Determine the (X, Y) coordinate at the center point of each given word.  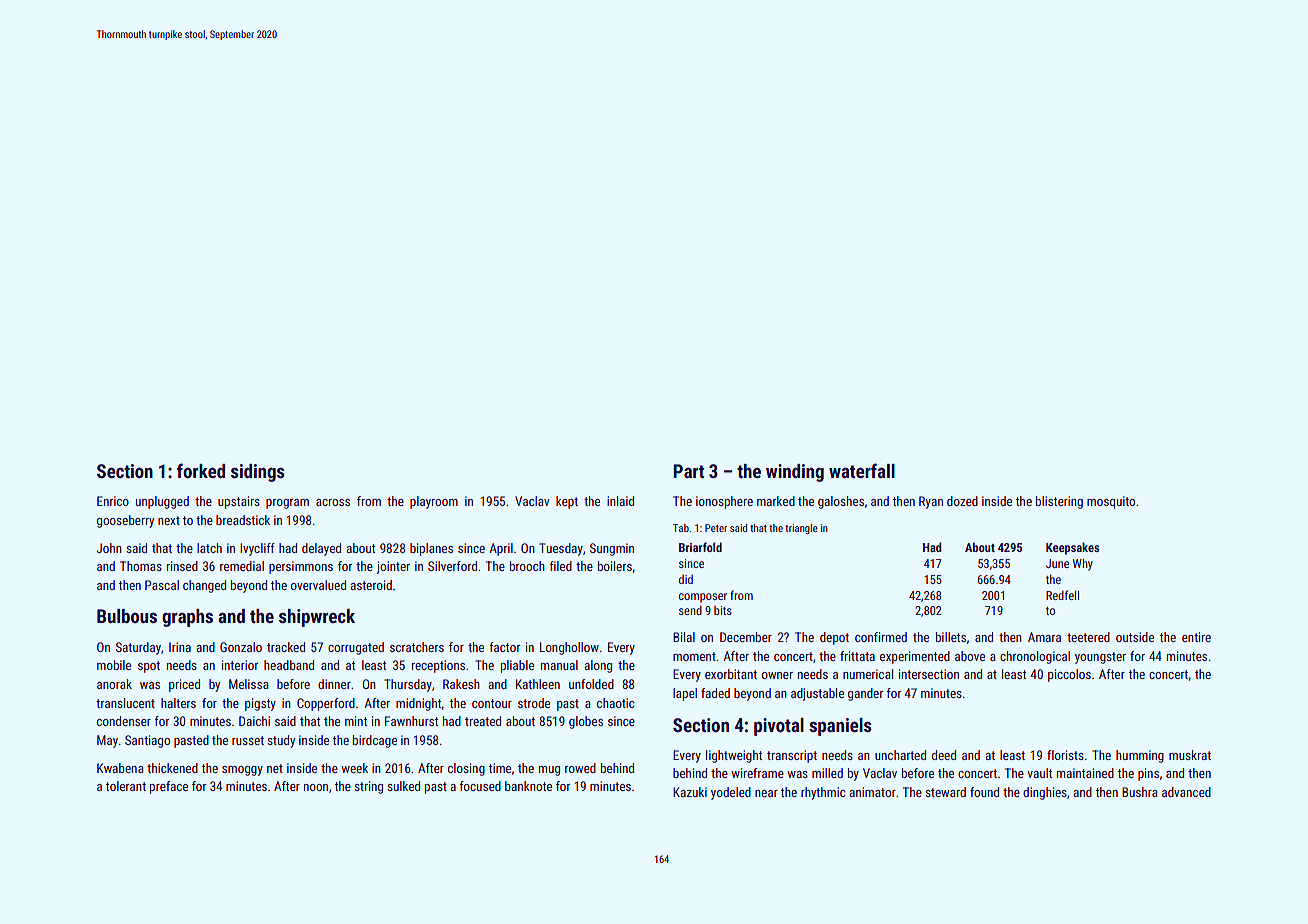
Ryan (931, 502)
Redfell (1062, 595)
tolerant (126, 786)
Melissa (249, 684)
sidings (258, 473)
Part (688, 471)
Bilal (684, 637)
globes (586, 722)
